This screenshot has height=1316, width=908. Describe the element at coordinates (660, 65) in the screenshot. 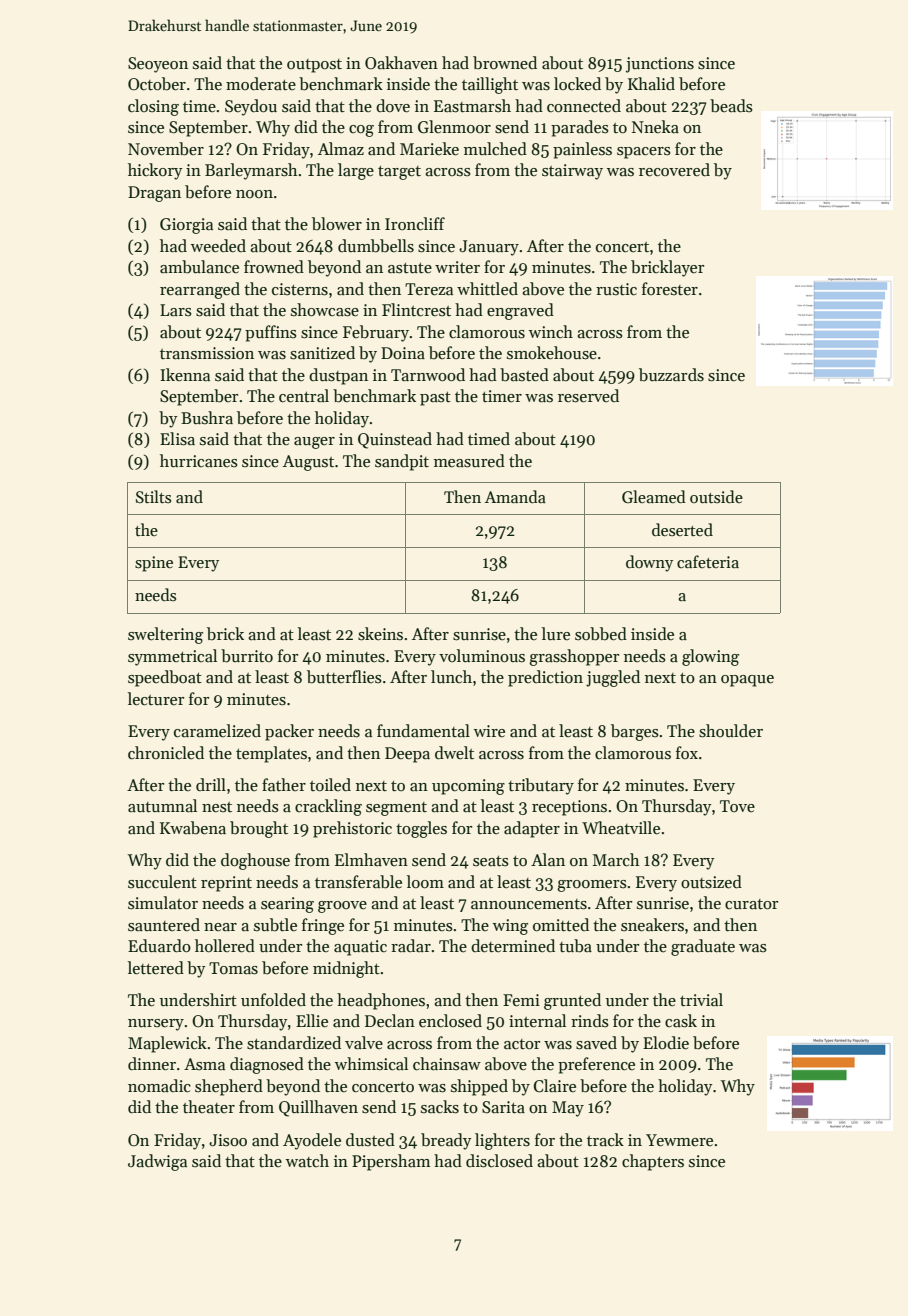

I see `junctions` at that location.
